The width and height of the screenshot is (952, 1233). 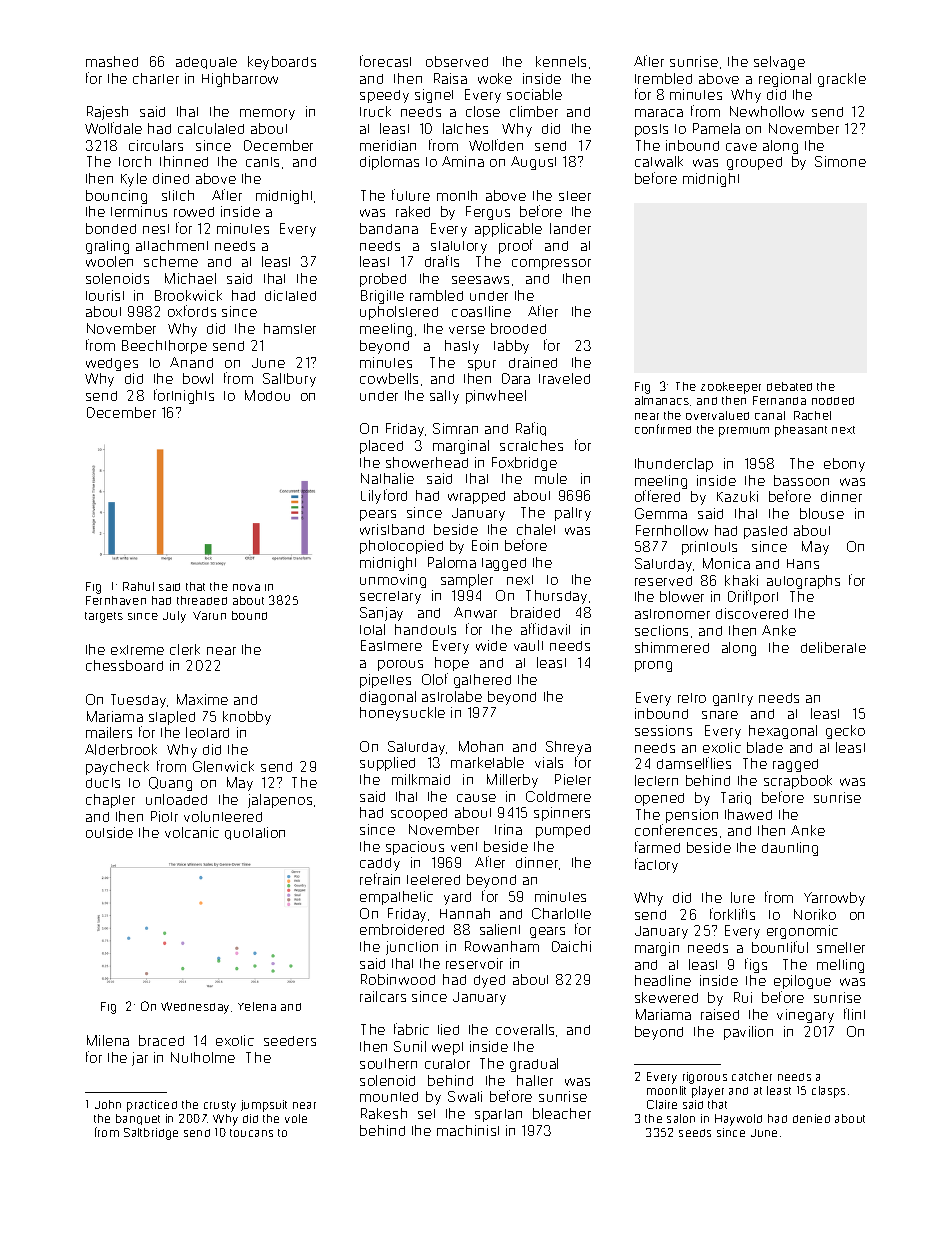 What do you see at coordinates (779, 63) in the screenshot?
I see `selvage` at bounding box center [779, 63].
